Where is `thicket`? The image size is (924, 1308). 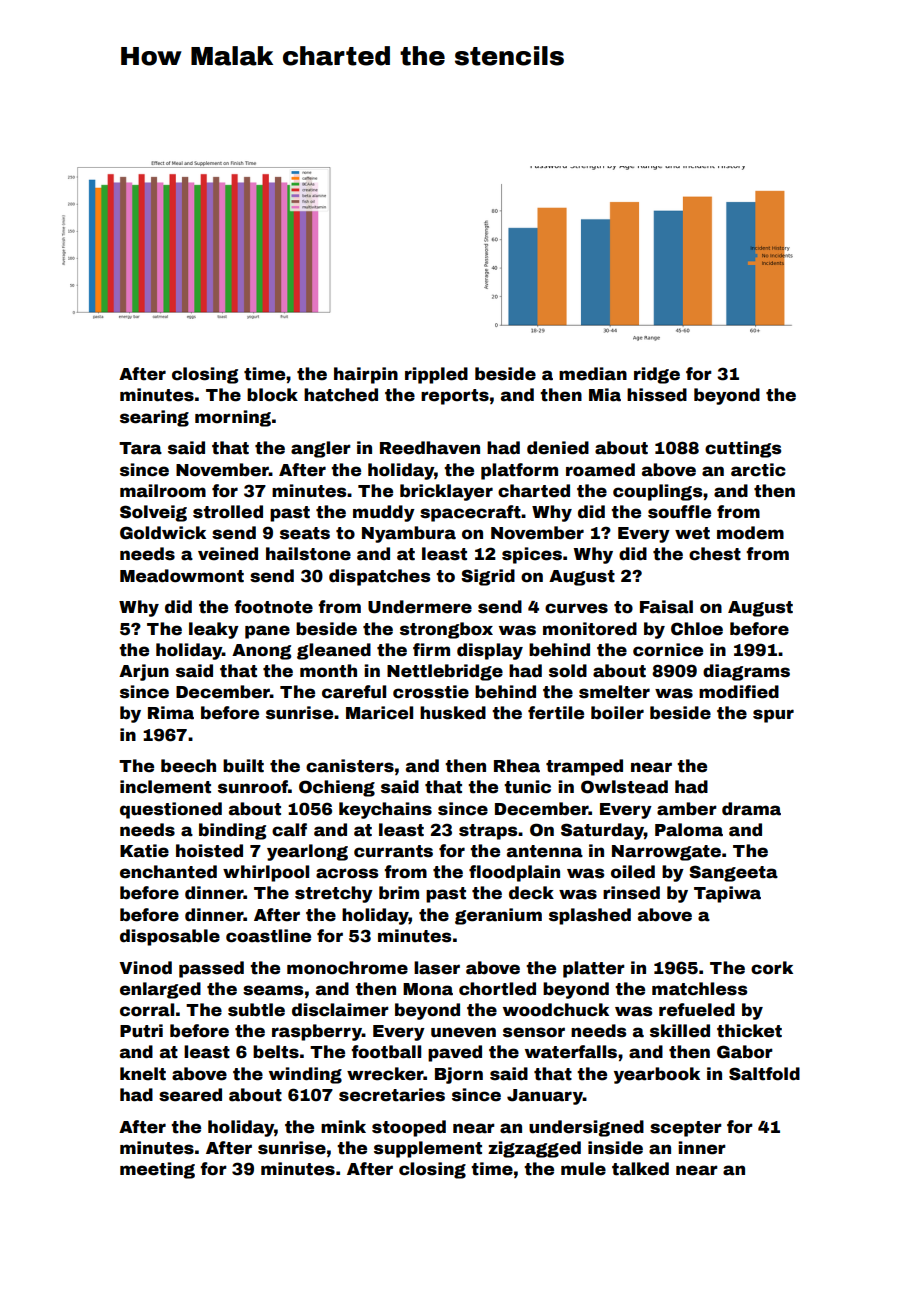
thicket is located at coordinates (749, 1031).
